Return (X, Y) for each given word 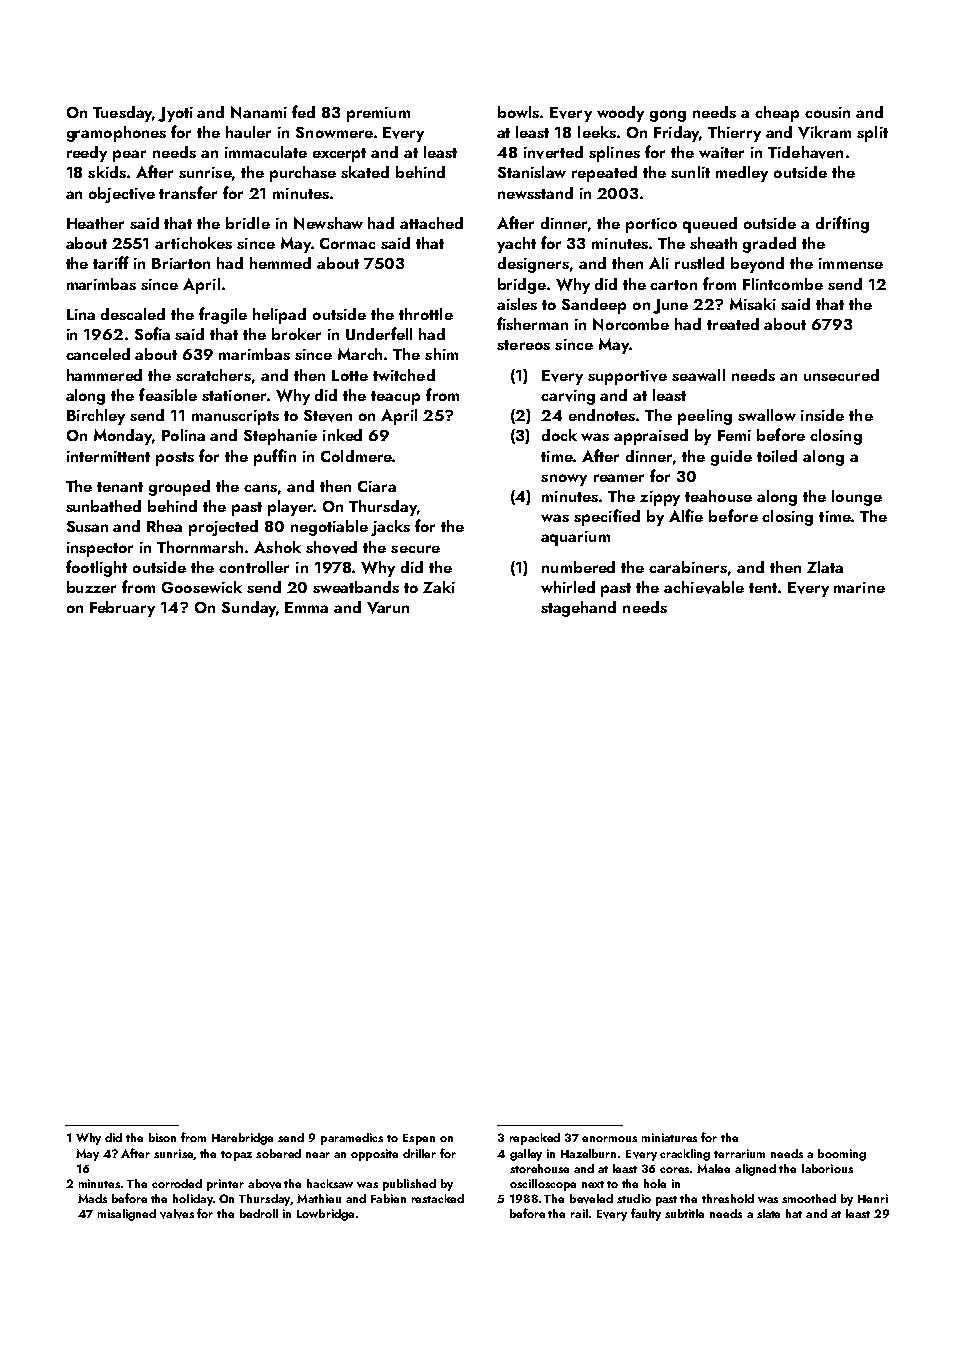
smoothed (809, 1198)
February (122, 609)
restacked (438, 1198)
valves (177, 1214)
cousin (827, 112)
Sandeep (594, 306)
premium (378, 114)
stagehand (578, 609)
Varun (388, 608)
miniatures (669, 1137)
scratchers (213, 375)
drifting (842, 224)
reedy (87, 154)
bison (162, 1137)
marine (859, 587)
